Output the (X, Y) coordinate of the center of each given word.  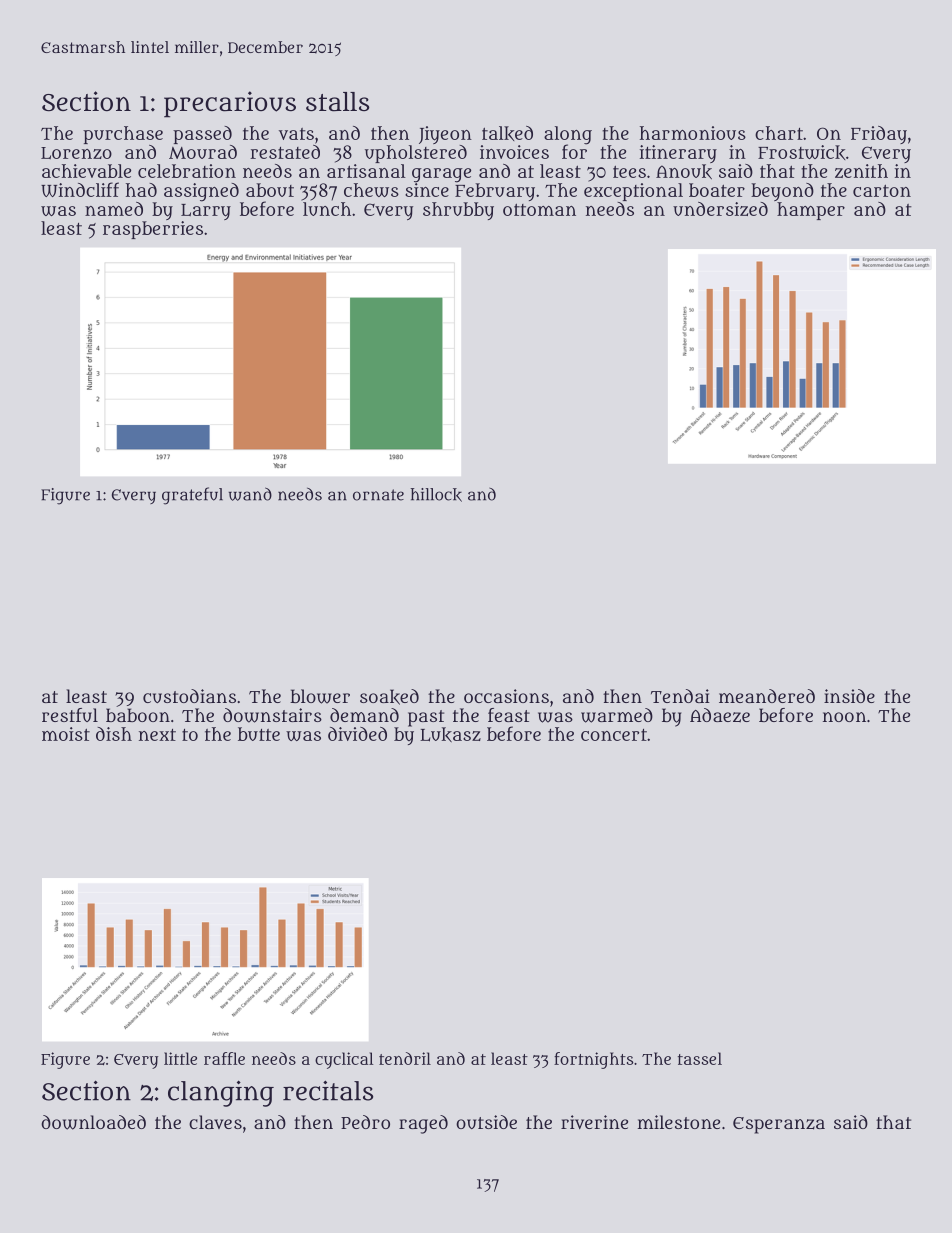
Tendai (680, 696)
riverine (594, 1122)
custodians (189, 696)
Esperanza (779, 1125)
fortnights (593, 1060)
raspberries (153, 230)
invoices (514, 152)
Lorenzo (76, 153)
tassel (700, 1058)
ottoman (539, 210)
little (180, 1058)
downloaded (93, 1122)
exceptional (633, 192)
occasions (506, 696)
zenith (861, 171)
